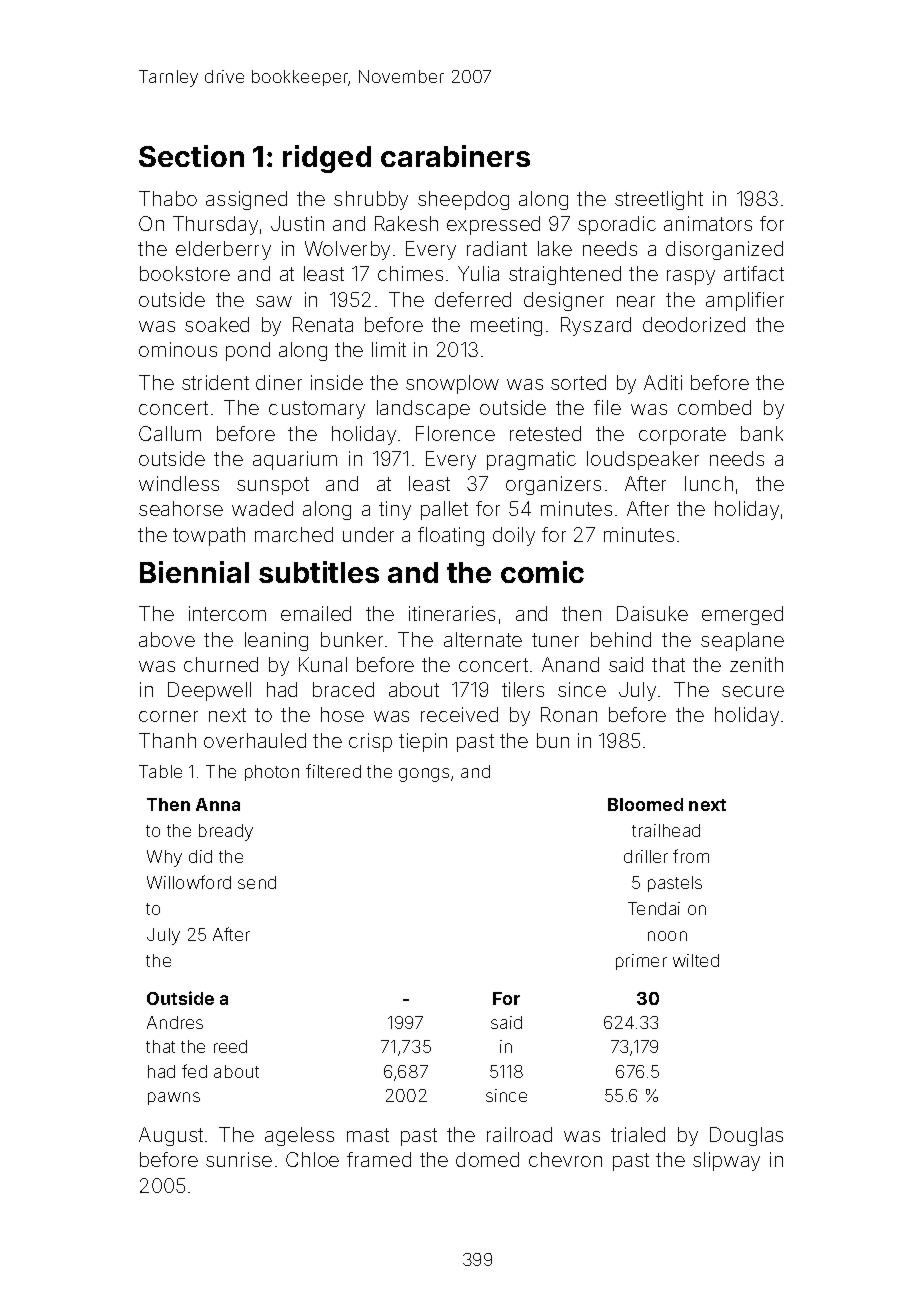 The image size is (924, 1311). Describe the element at coordinates (455, 156) in the screenshot. I see `carabiners` at that location.
